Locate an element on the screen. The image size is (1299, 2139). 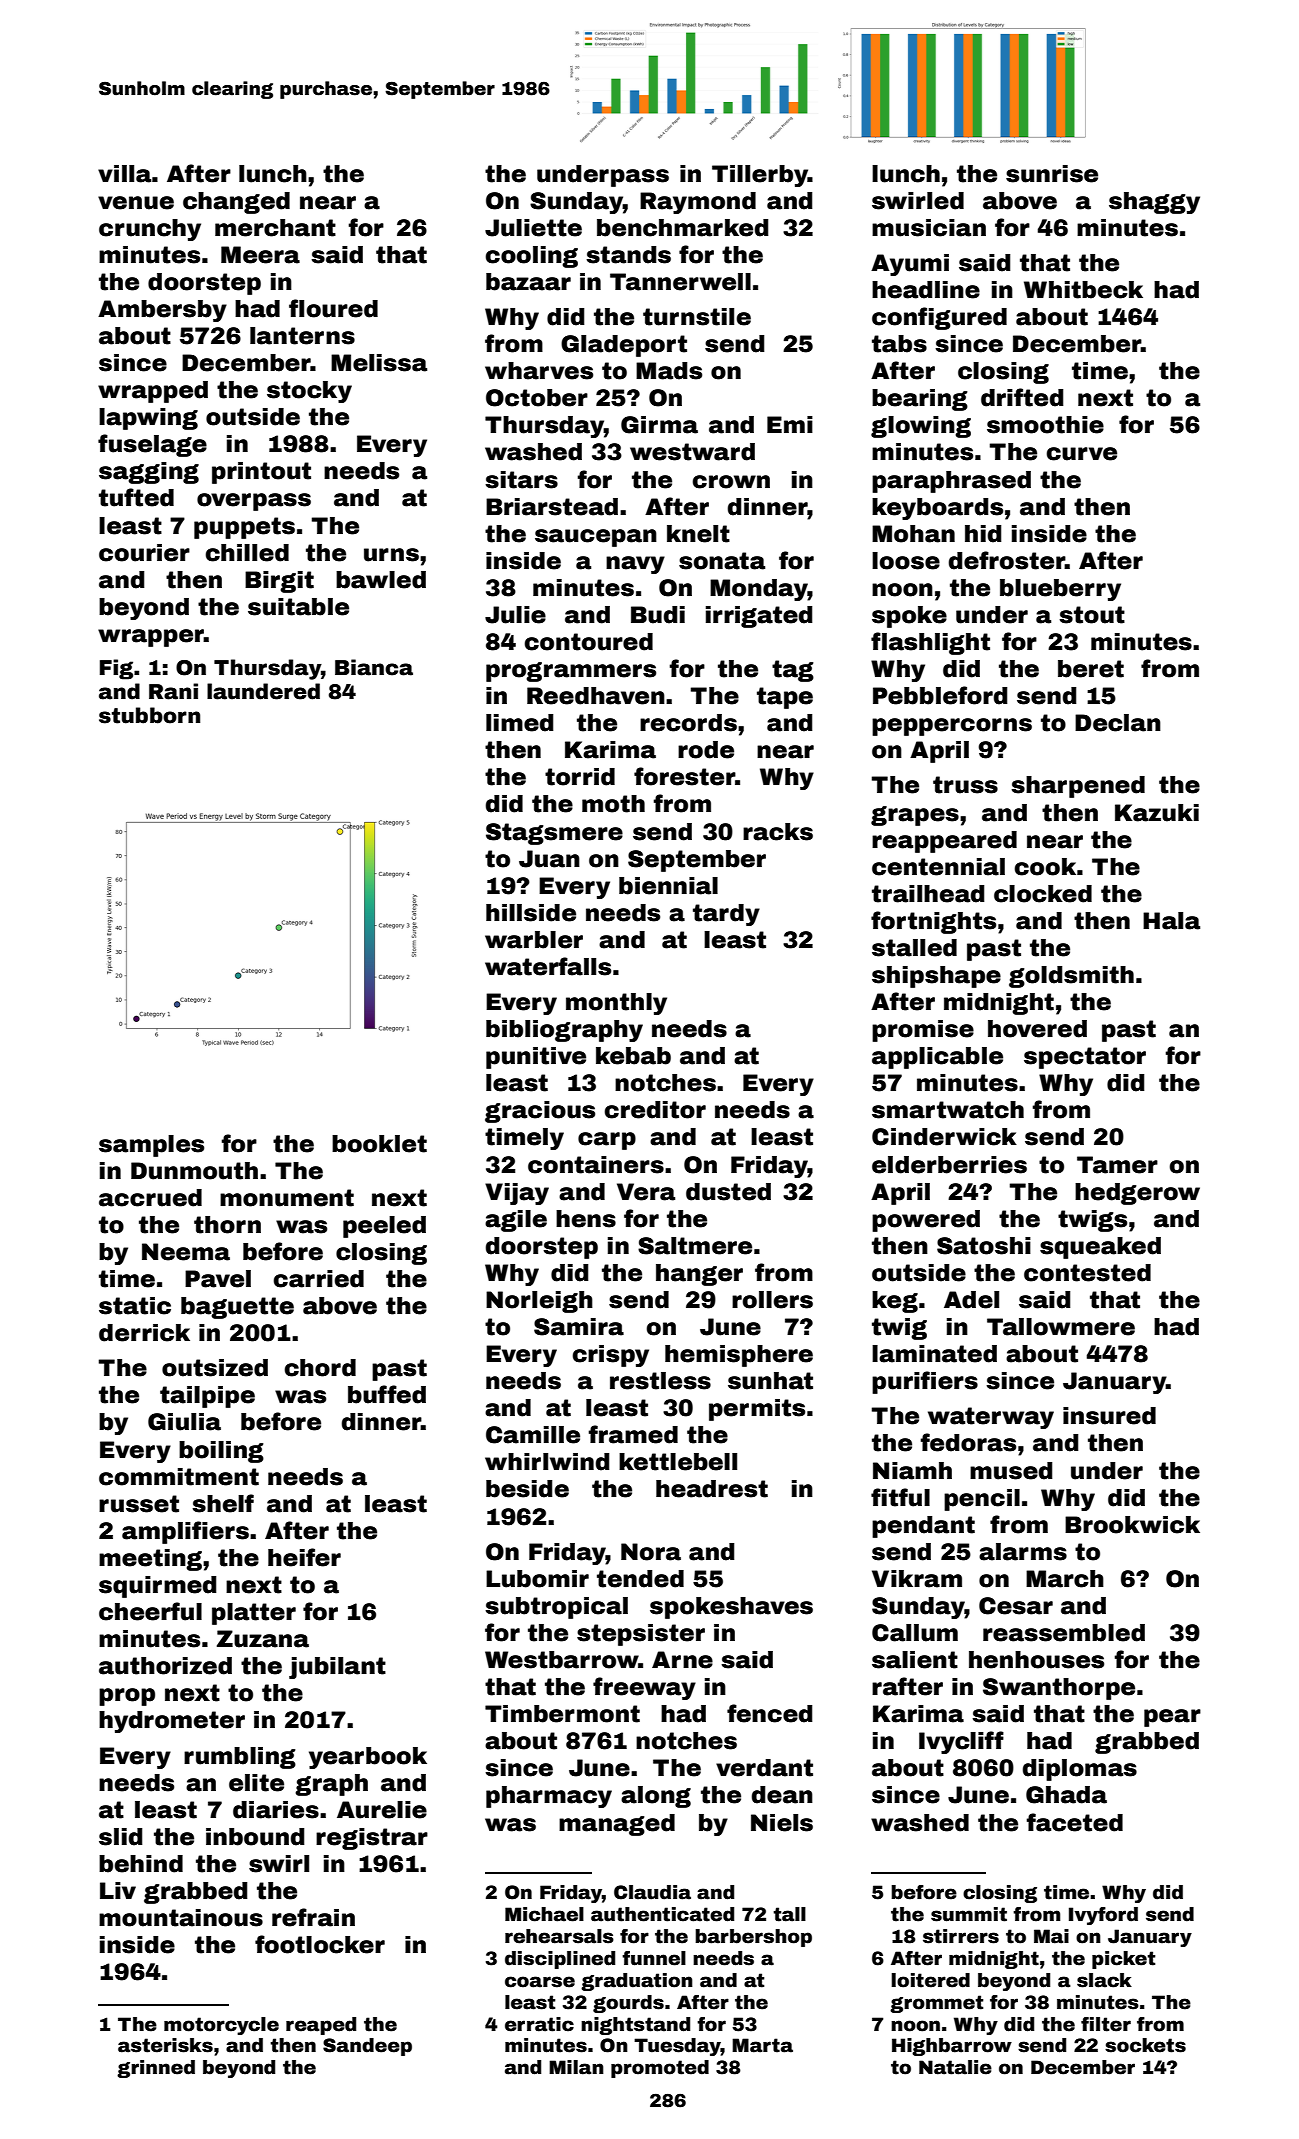
Neema is located at coordinates (186, 1252).
